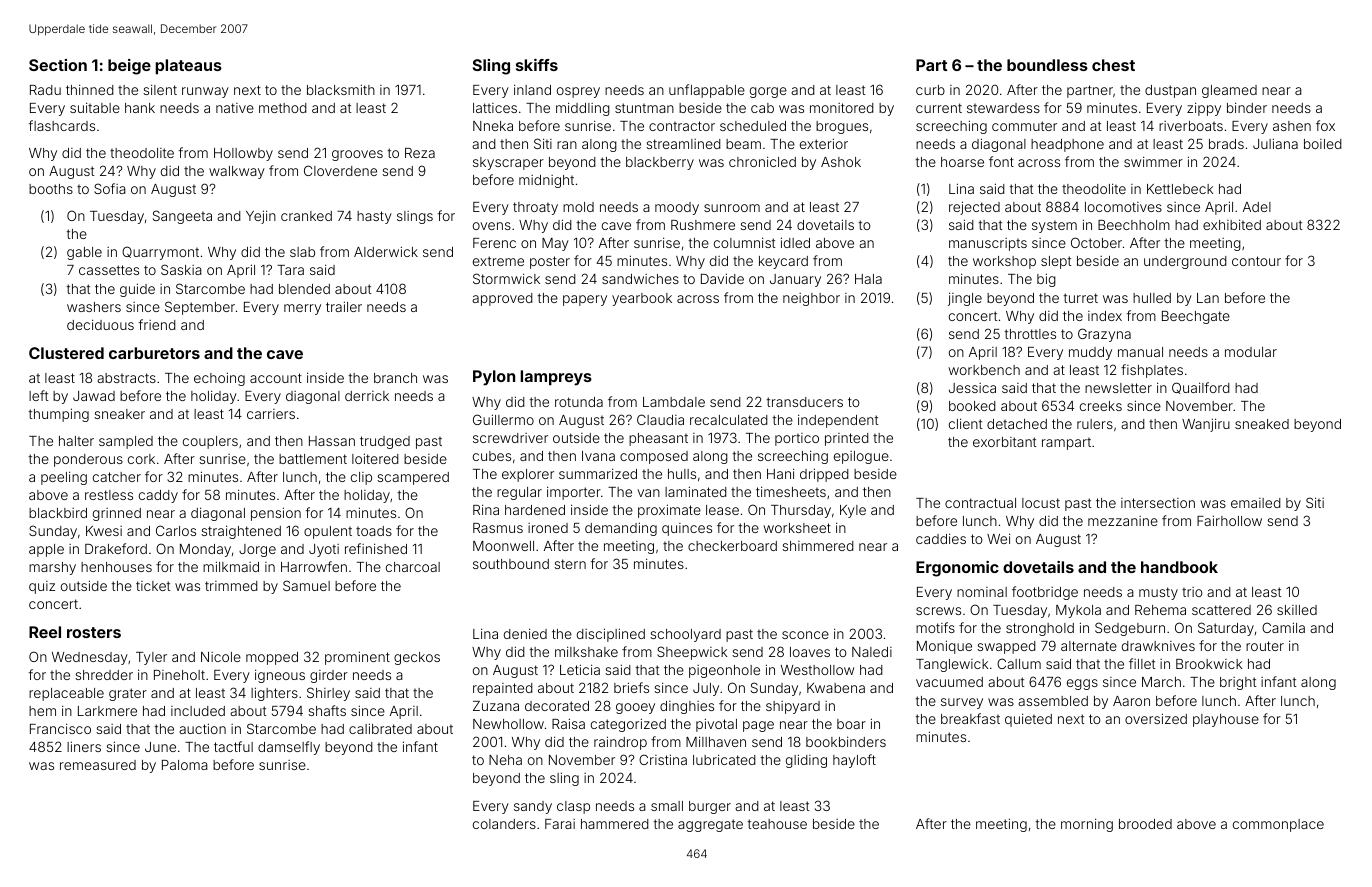 The width and height of the image is (1372, 887). I want to click on account, so click(276, 378).
